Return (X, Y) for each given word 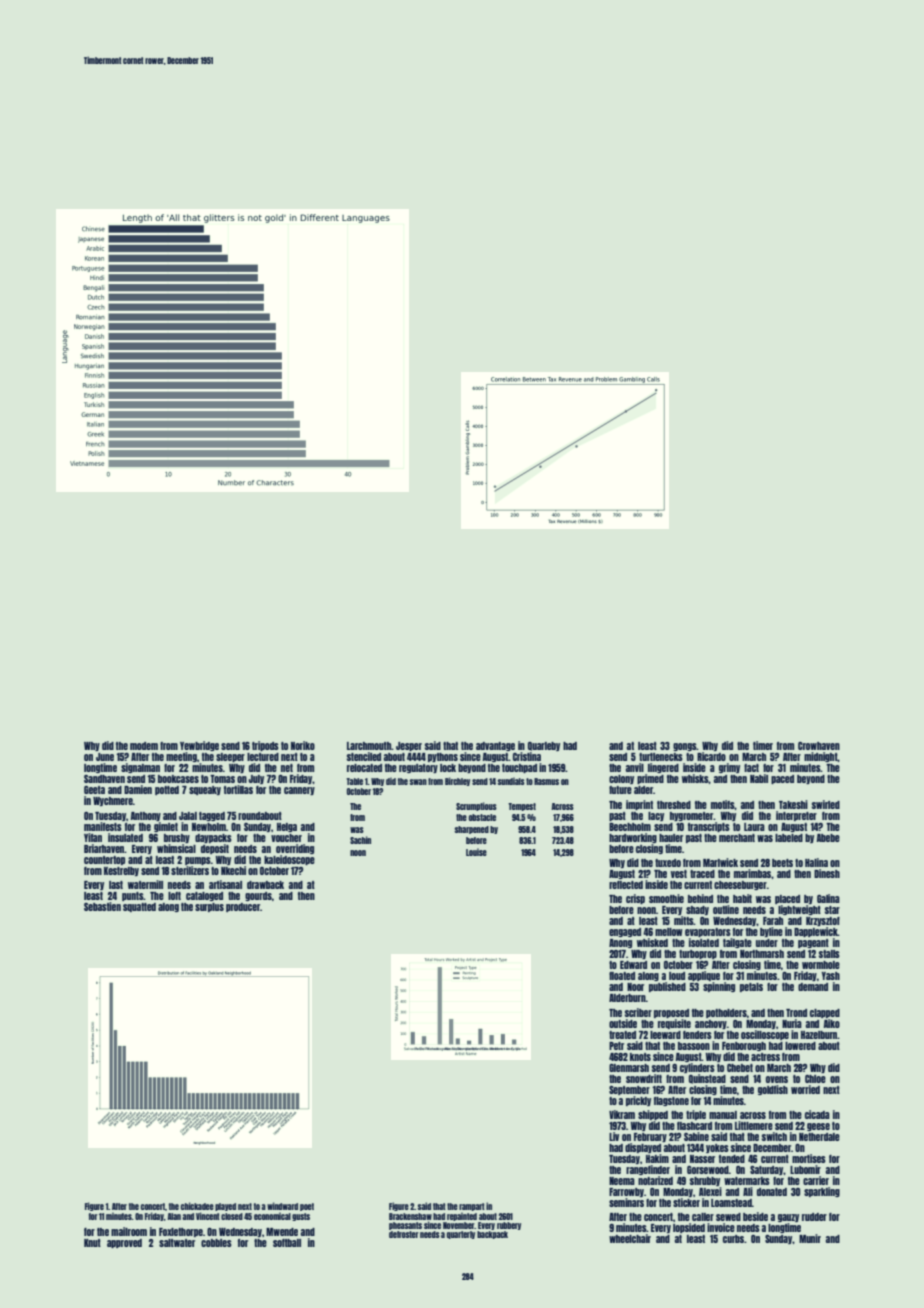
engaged (625, 932)
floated (622, 976)
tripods (265, 746)
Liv (614, 1136)
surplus (209, 907)
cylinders (697, 1068)
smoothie (666, 898)
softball (287, 1243)
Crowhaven (819, 746)
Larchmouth (369, 746)
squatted (139, 907)
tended (732, 1159)
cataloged (204, 896)
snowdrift (644, 1078)
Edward (633, 965)
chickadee (197, 1206)
